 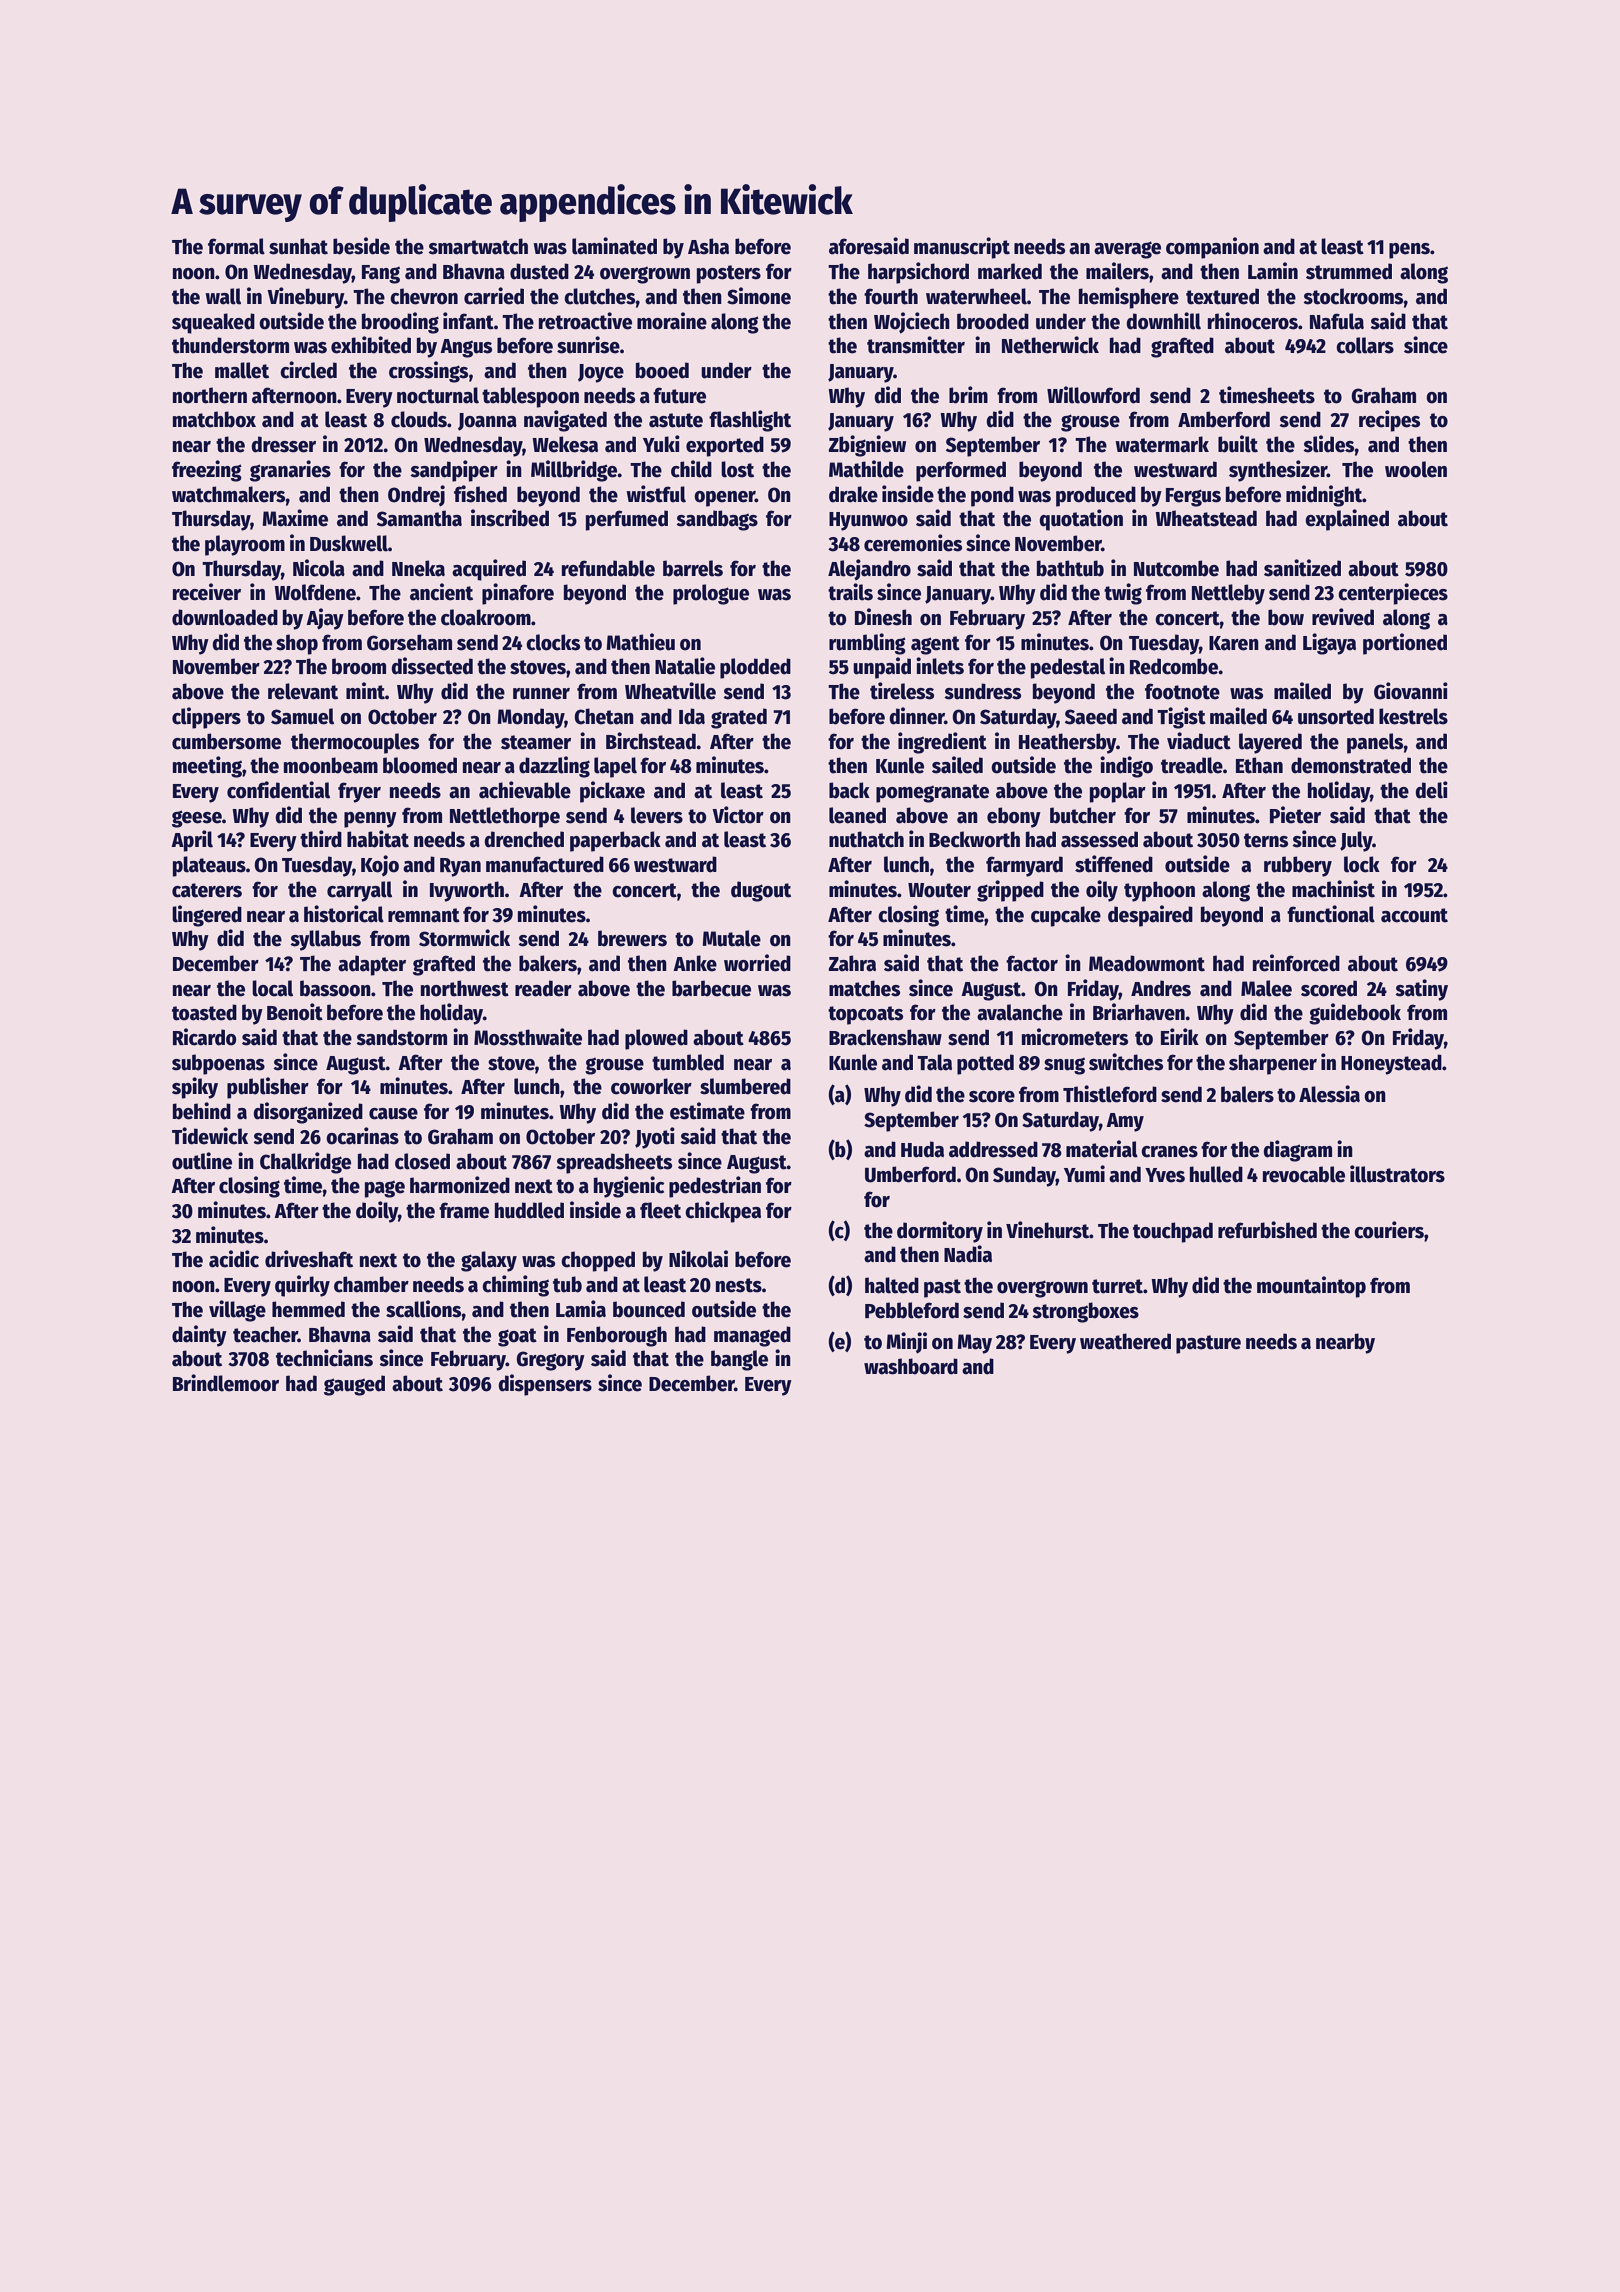 What do you see at coordinates (1212, 248) in the screenshot?
I see `companion` at bounding box center [1212, 248].
